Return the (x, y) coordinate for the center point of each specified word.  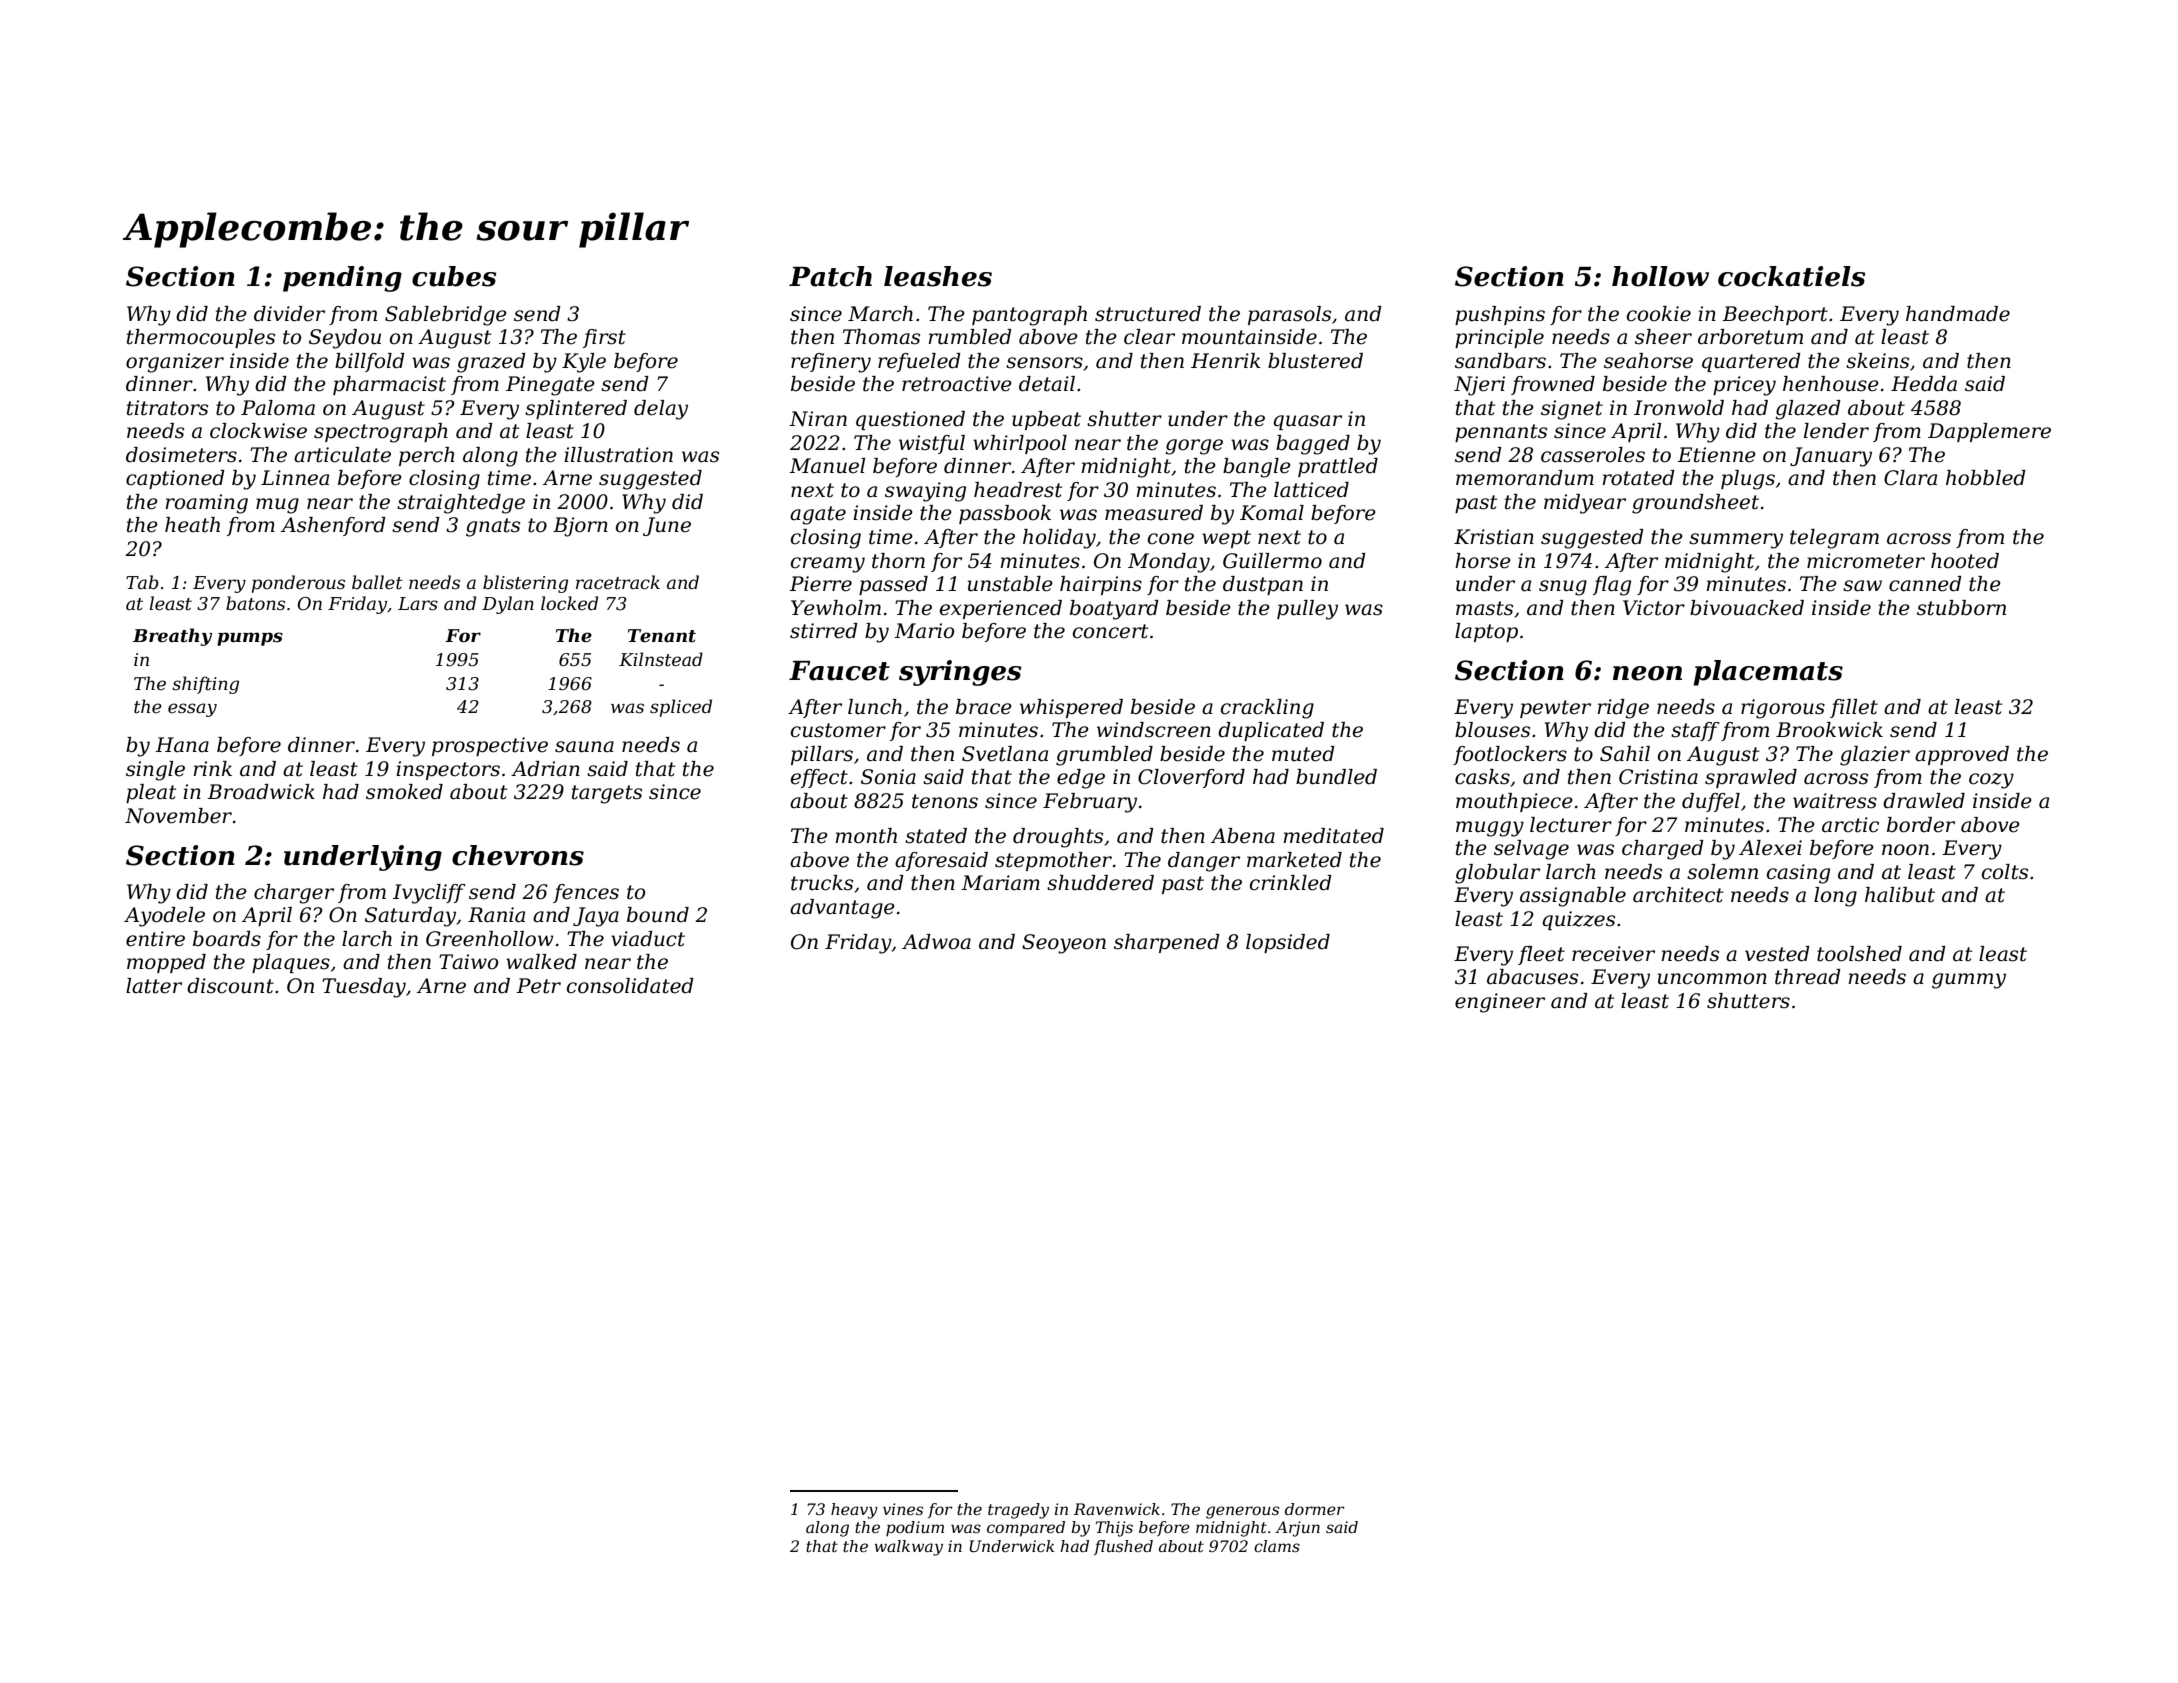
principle (1499, 338)
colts (2005, 872)
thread (1808, 977)
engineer (1500, 1003)
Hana (182, 745)
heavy (854, 1511)
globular (1497, 874)
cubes (454, 276)
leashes (938, 276)
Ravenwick (1117, 1509)
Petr (538, 986)
